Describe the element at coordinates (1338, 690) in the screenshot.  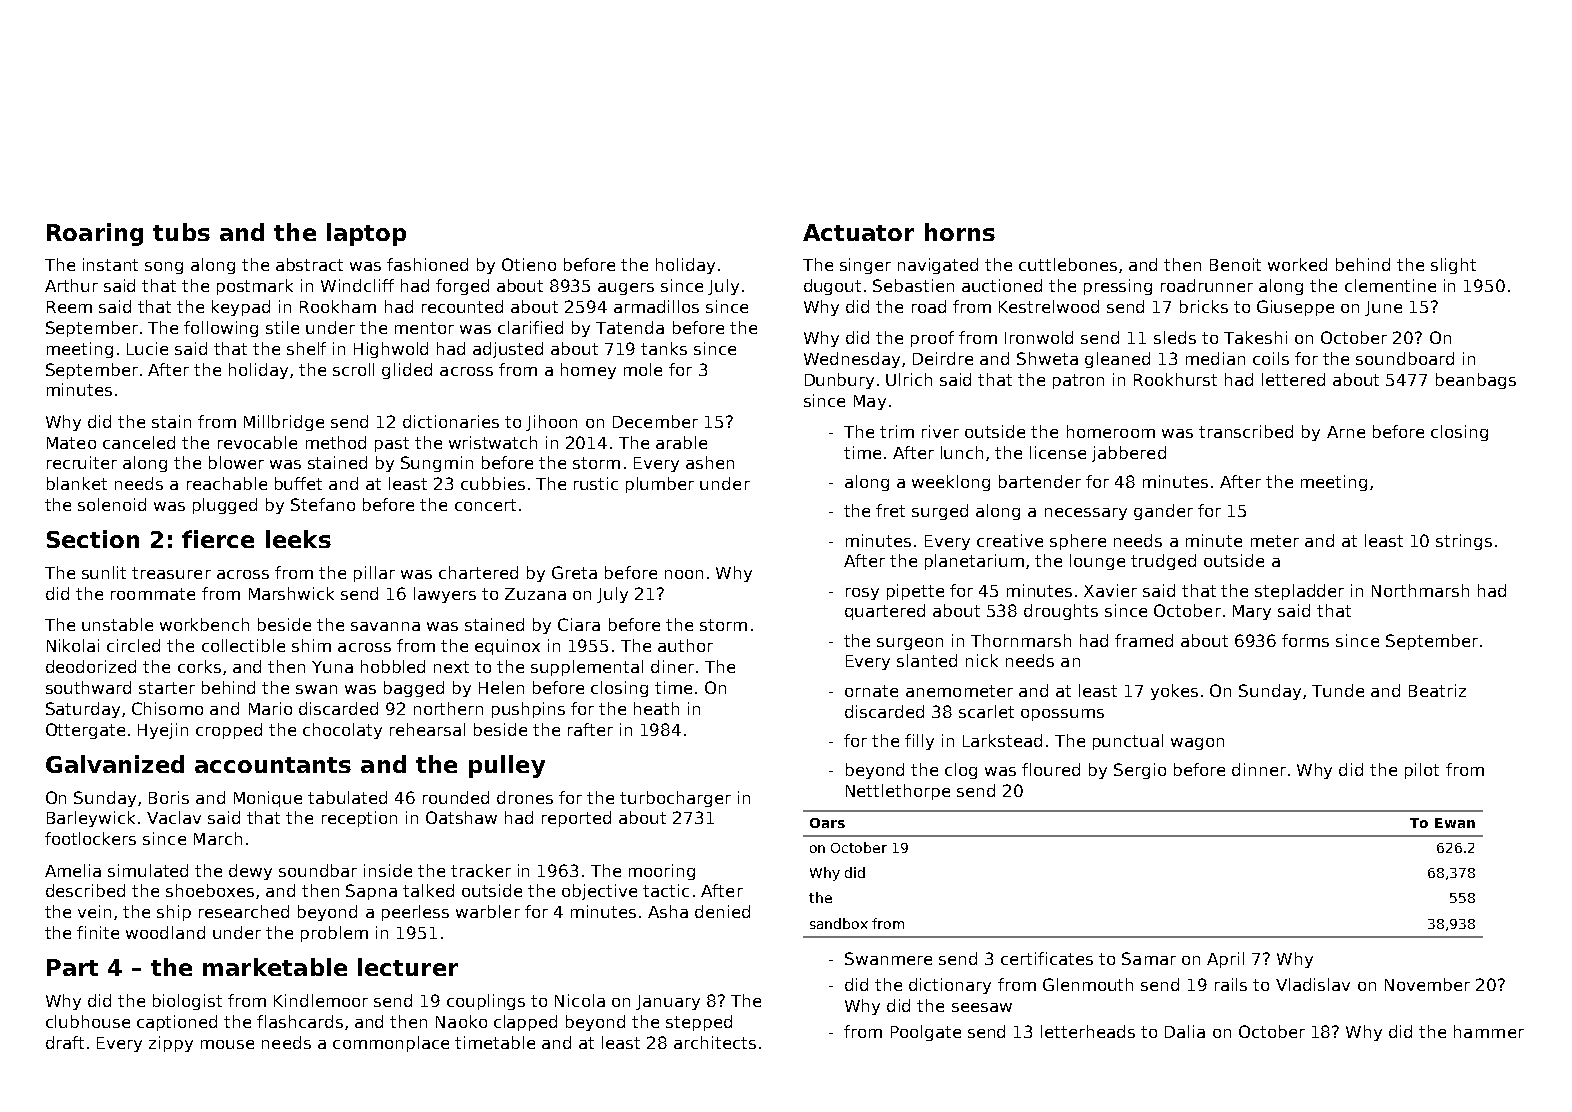
I see `Tunde` at that location.
